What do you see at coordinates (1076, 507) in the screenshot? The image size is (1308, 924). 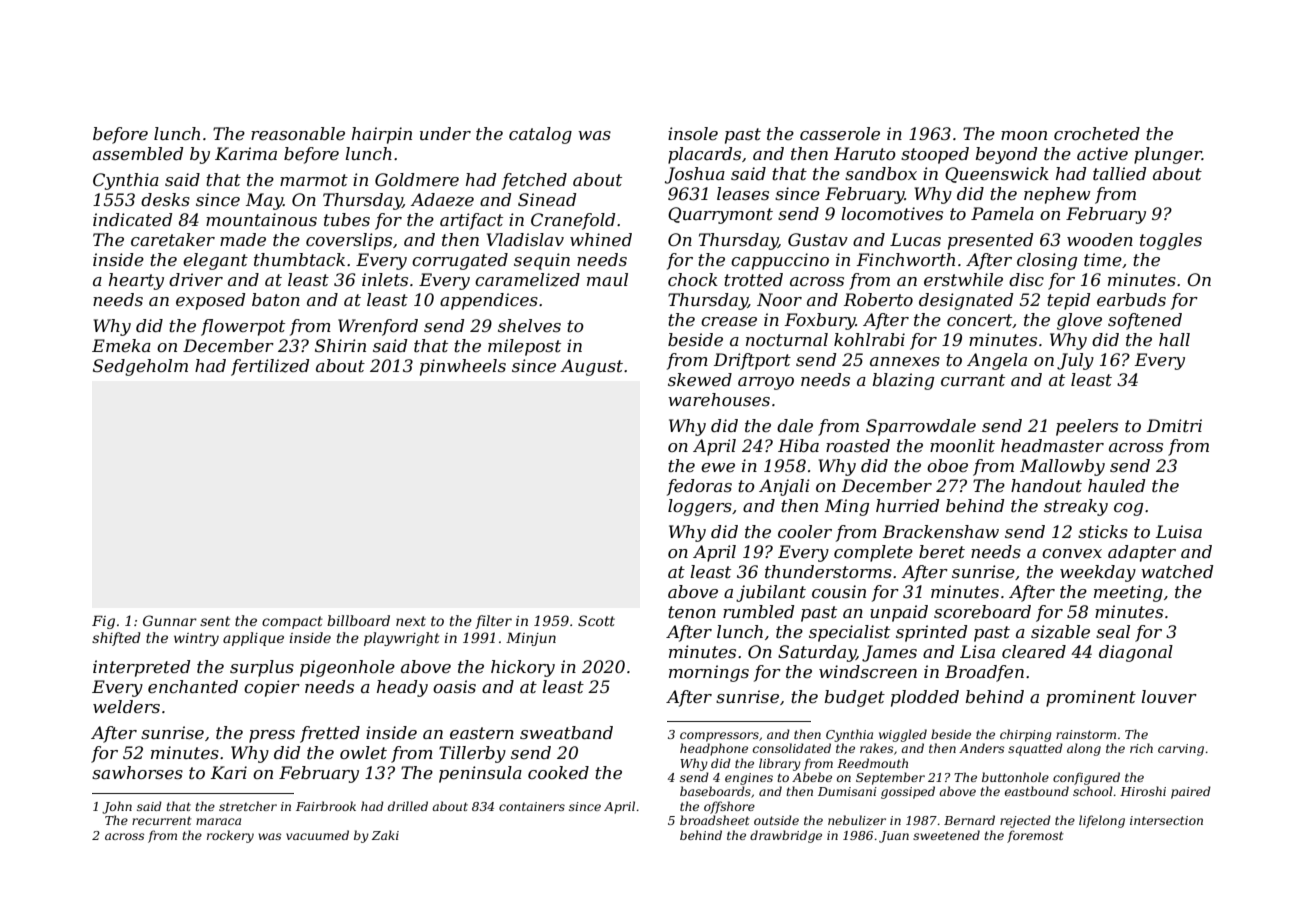 I see `streaky` at bounding box center [1076, 507].
